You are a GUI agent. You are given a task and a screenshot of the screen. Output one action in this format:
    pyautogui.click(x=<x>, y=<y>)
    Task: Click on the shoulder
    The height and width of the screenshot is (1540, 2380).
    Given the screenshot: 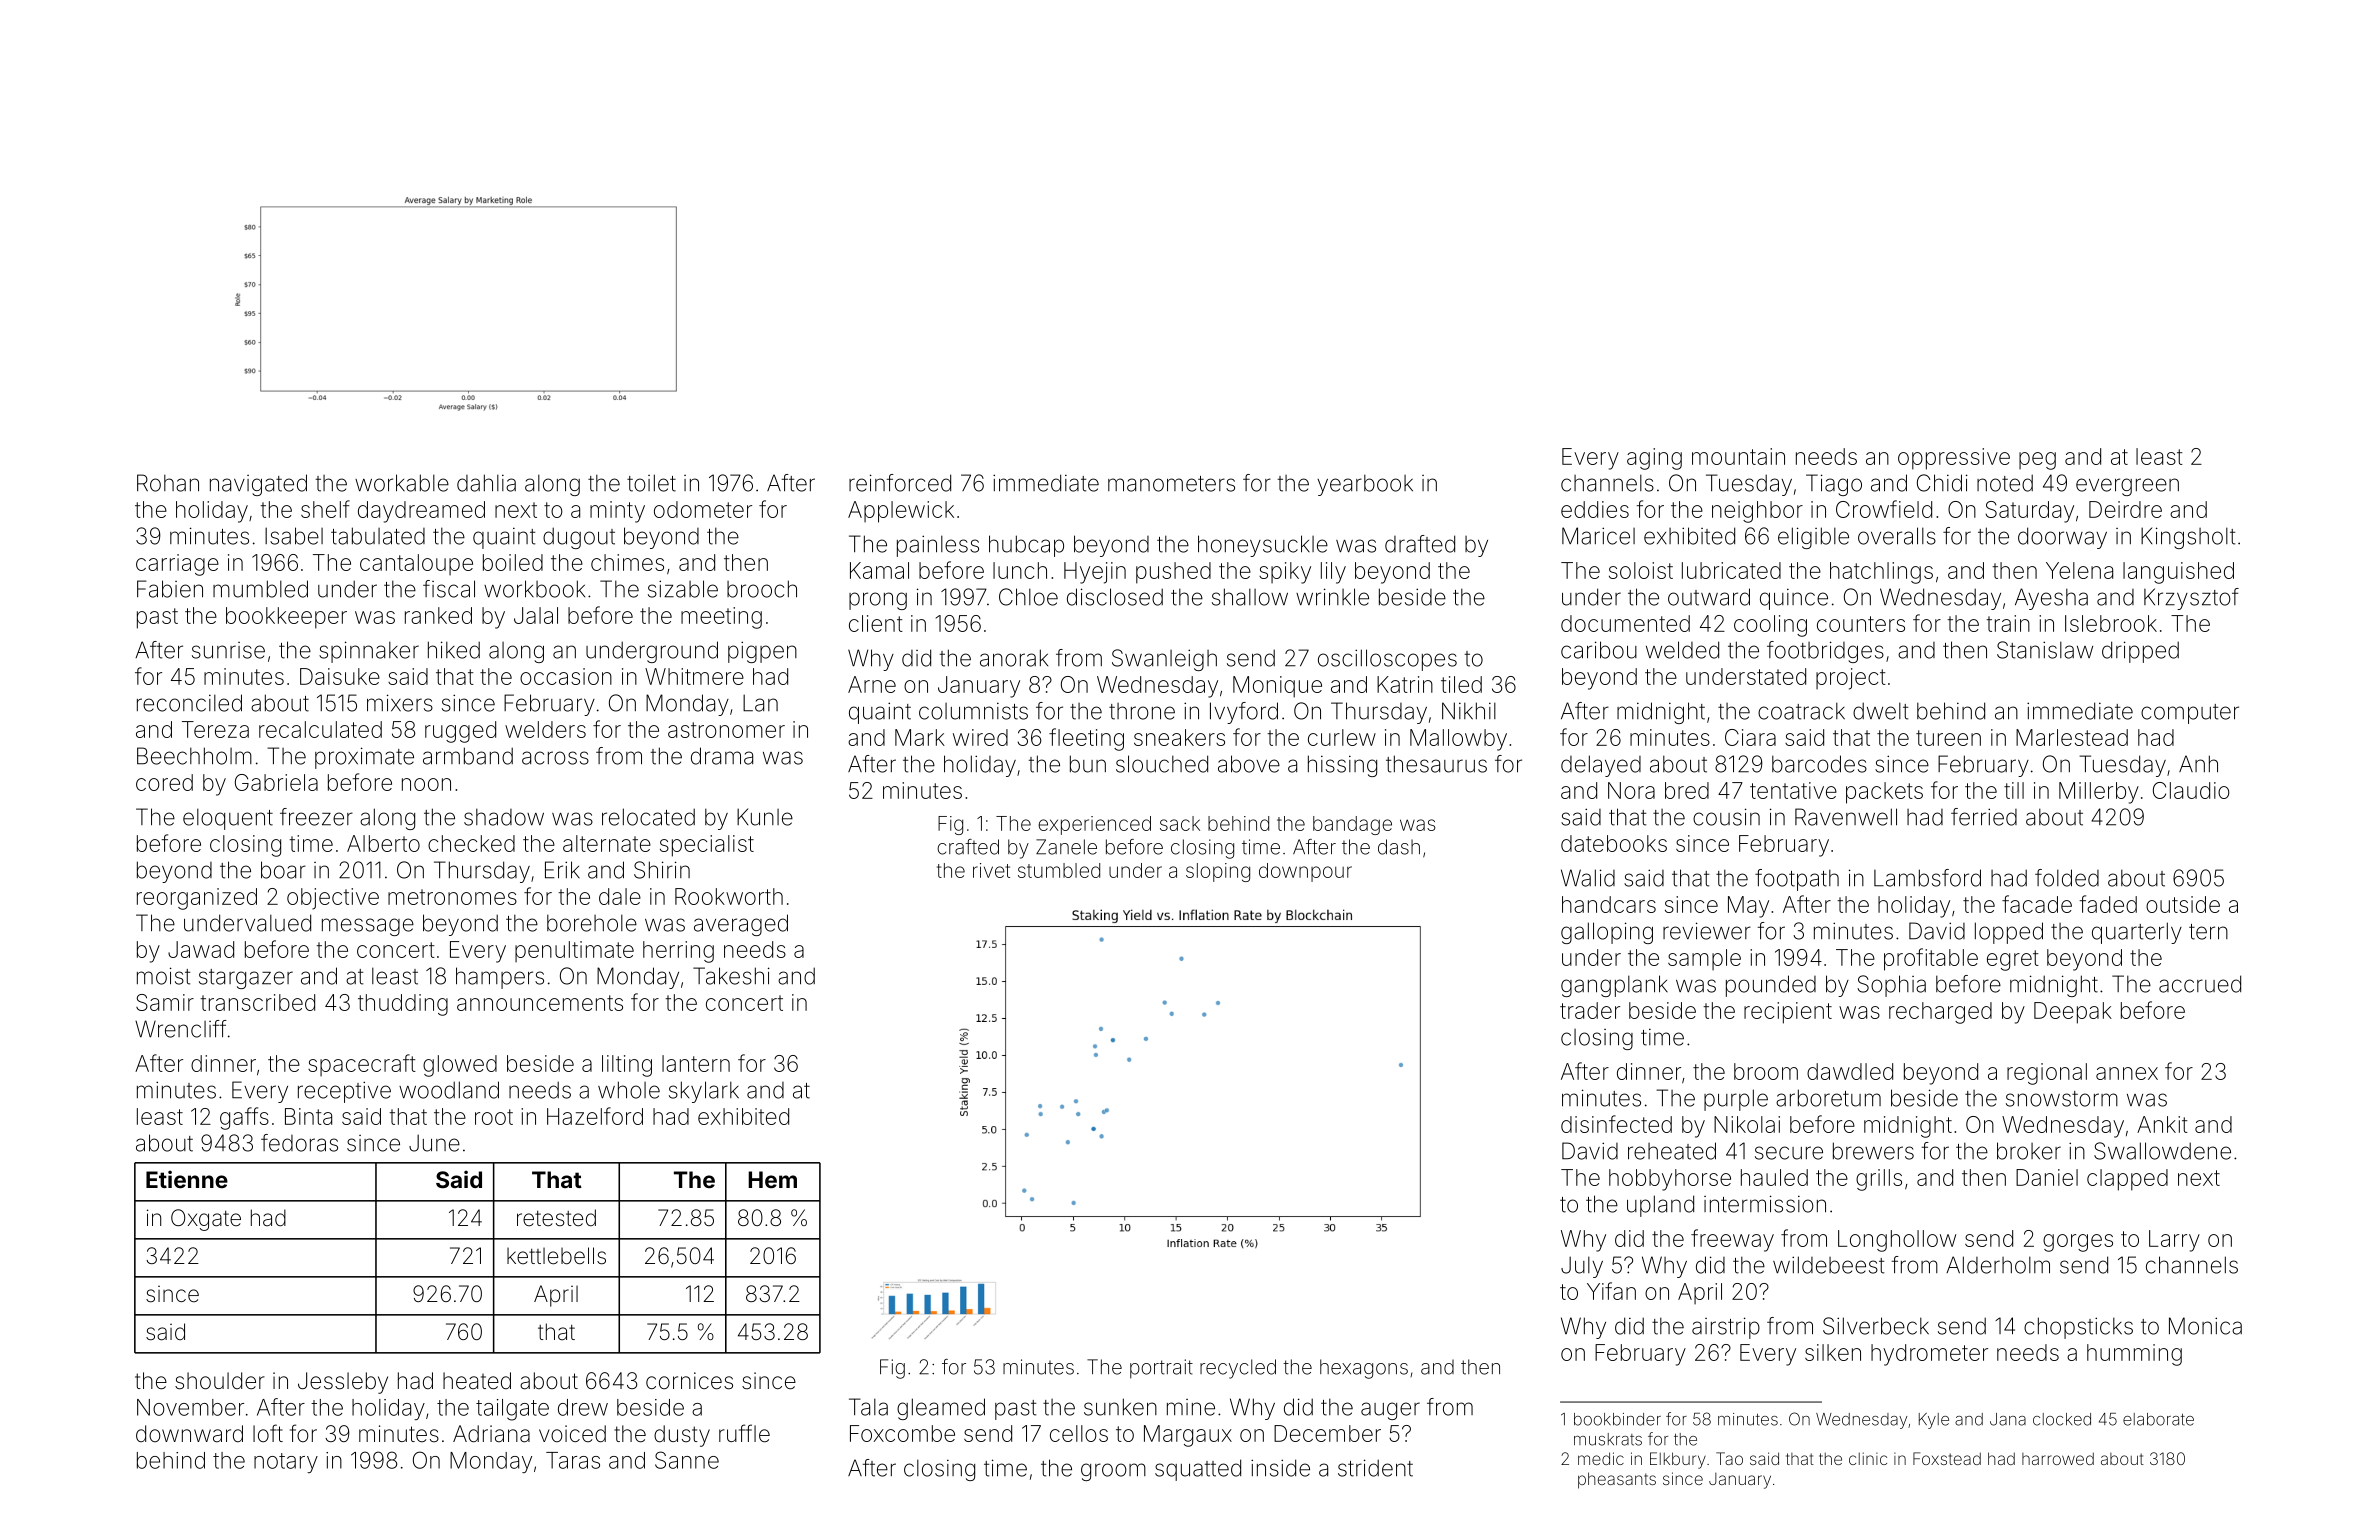 What is the action you would take?
    pyautogui.click(x=220, y=1381)
